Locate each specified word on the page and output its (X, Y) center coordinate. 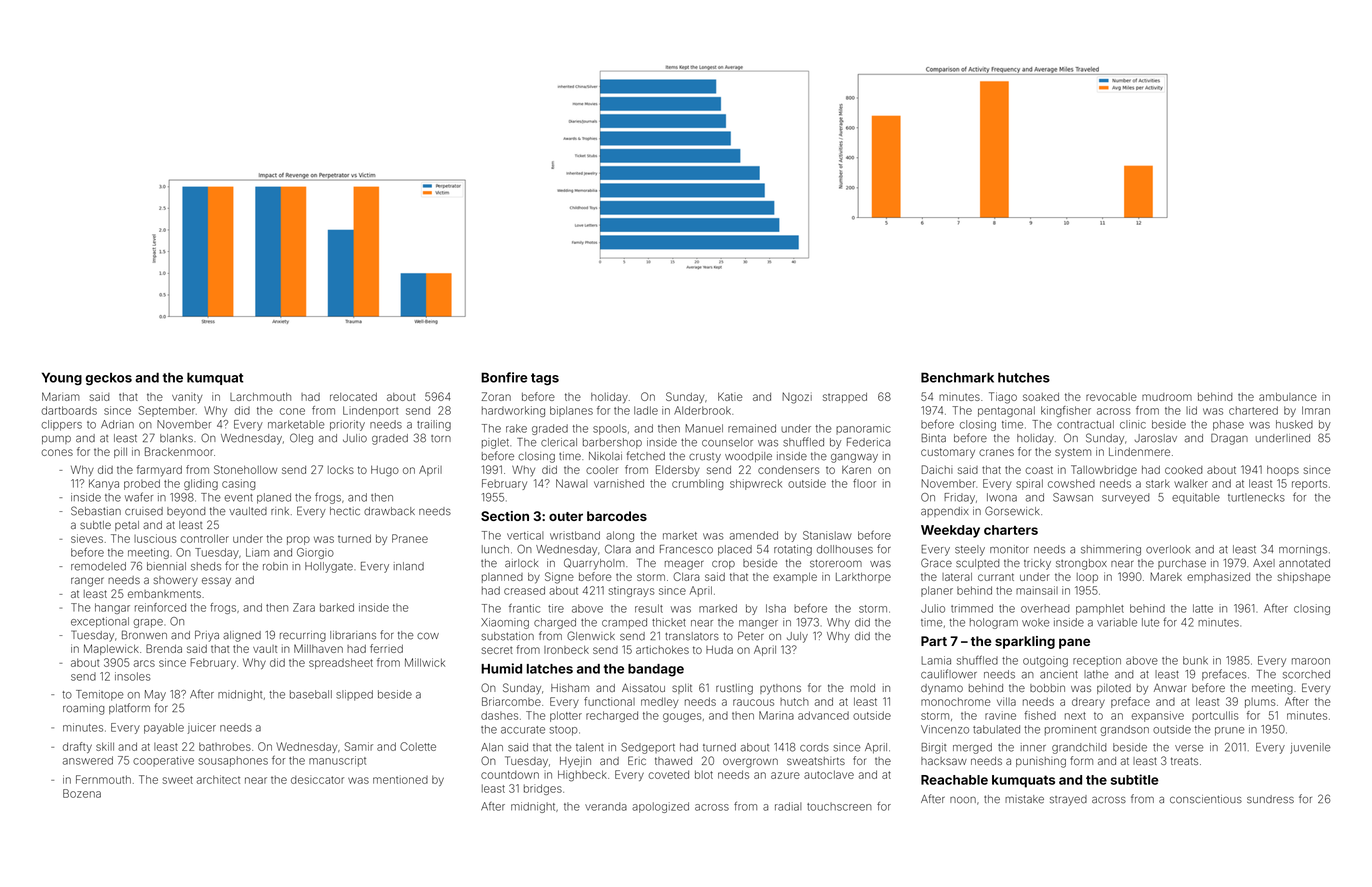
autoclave (829, 774)
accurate (523, 730)
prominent (1070, 730)
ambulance (1288, 397)
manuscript (337, 761)
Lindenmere (1139, 451)
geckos (109, 379)
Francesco (686, 549)
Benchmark (957, 377)
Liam (257, 552)
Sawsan (1073, 497)
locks (341, 470)
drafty (77, 747)
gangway (854, 458)
